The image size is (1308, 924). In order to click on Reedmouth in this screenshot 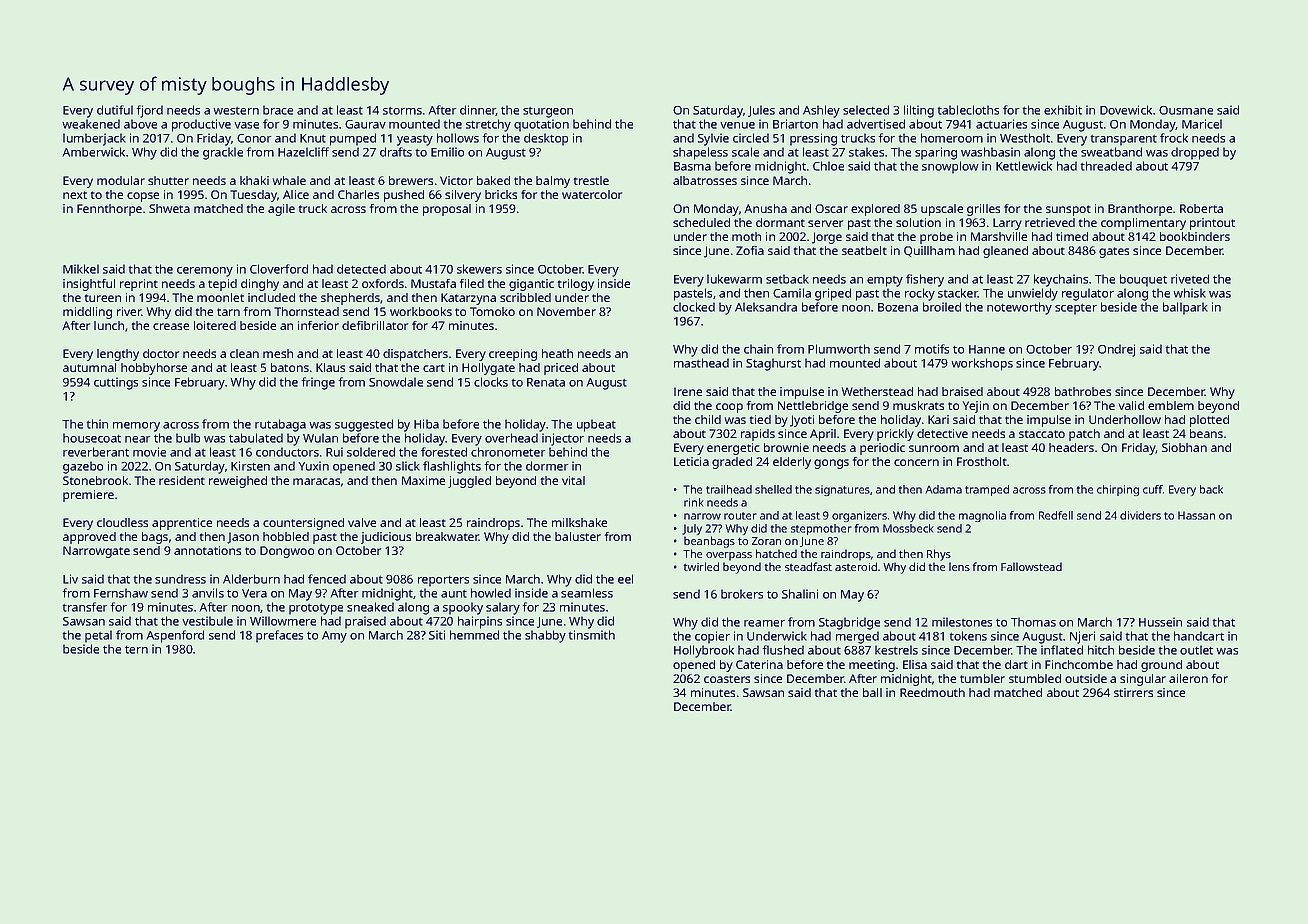, I will do `click(932, 692)`.
